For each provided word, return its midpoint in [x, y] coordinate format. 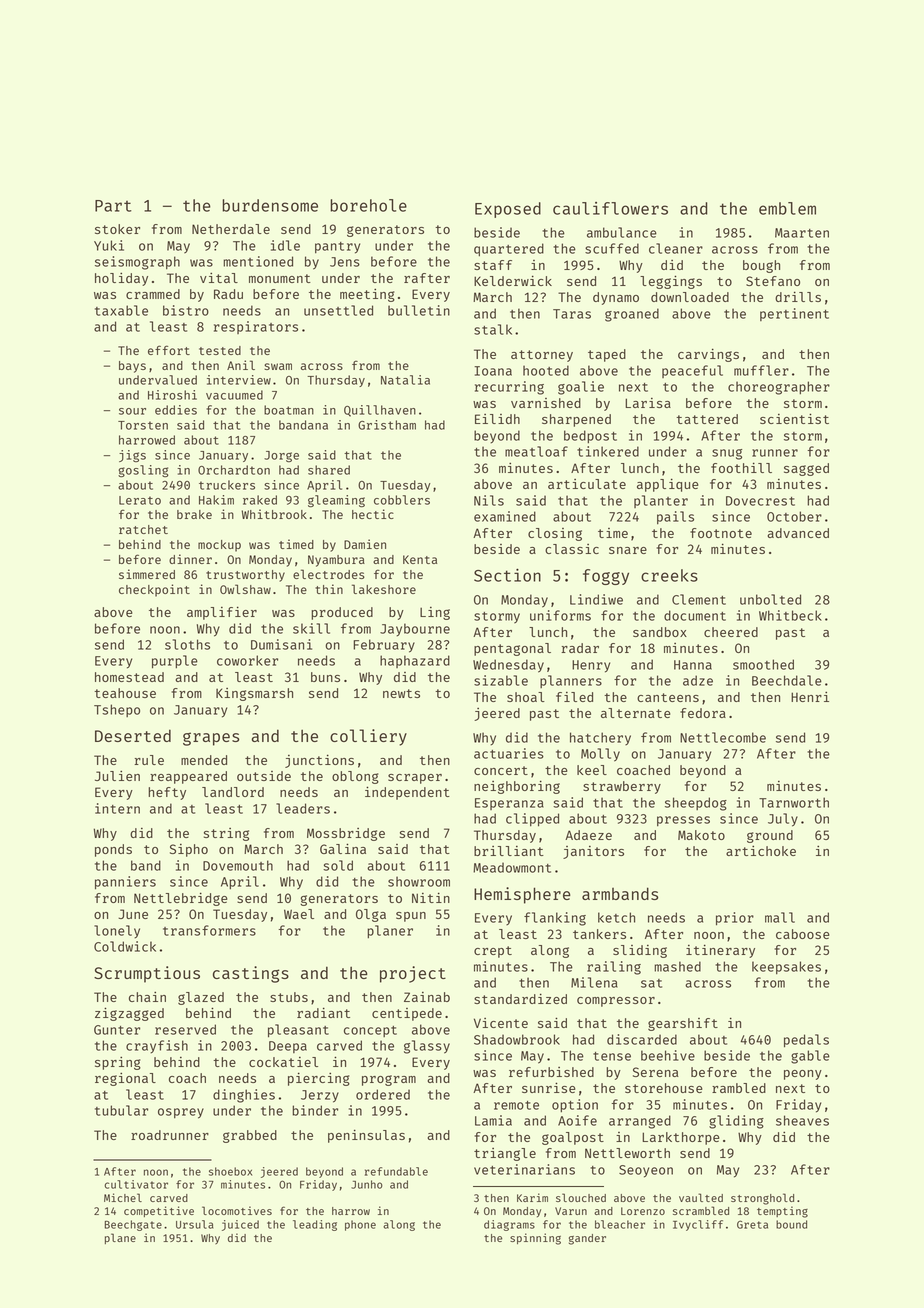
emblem [787, 208]
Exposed [508, 210]
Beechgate [133, 1225]
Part [113, 206]
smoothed [763, 664]
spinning [535, 1239]
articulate [587, 484]
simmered [147, 574]
